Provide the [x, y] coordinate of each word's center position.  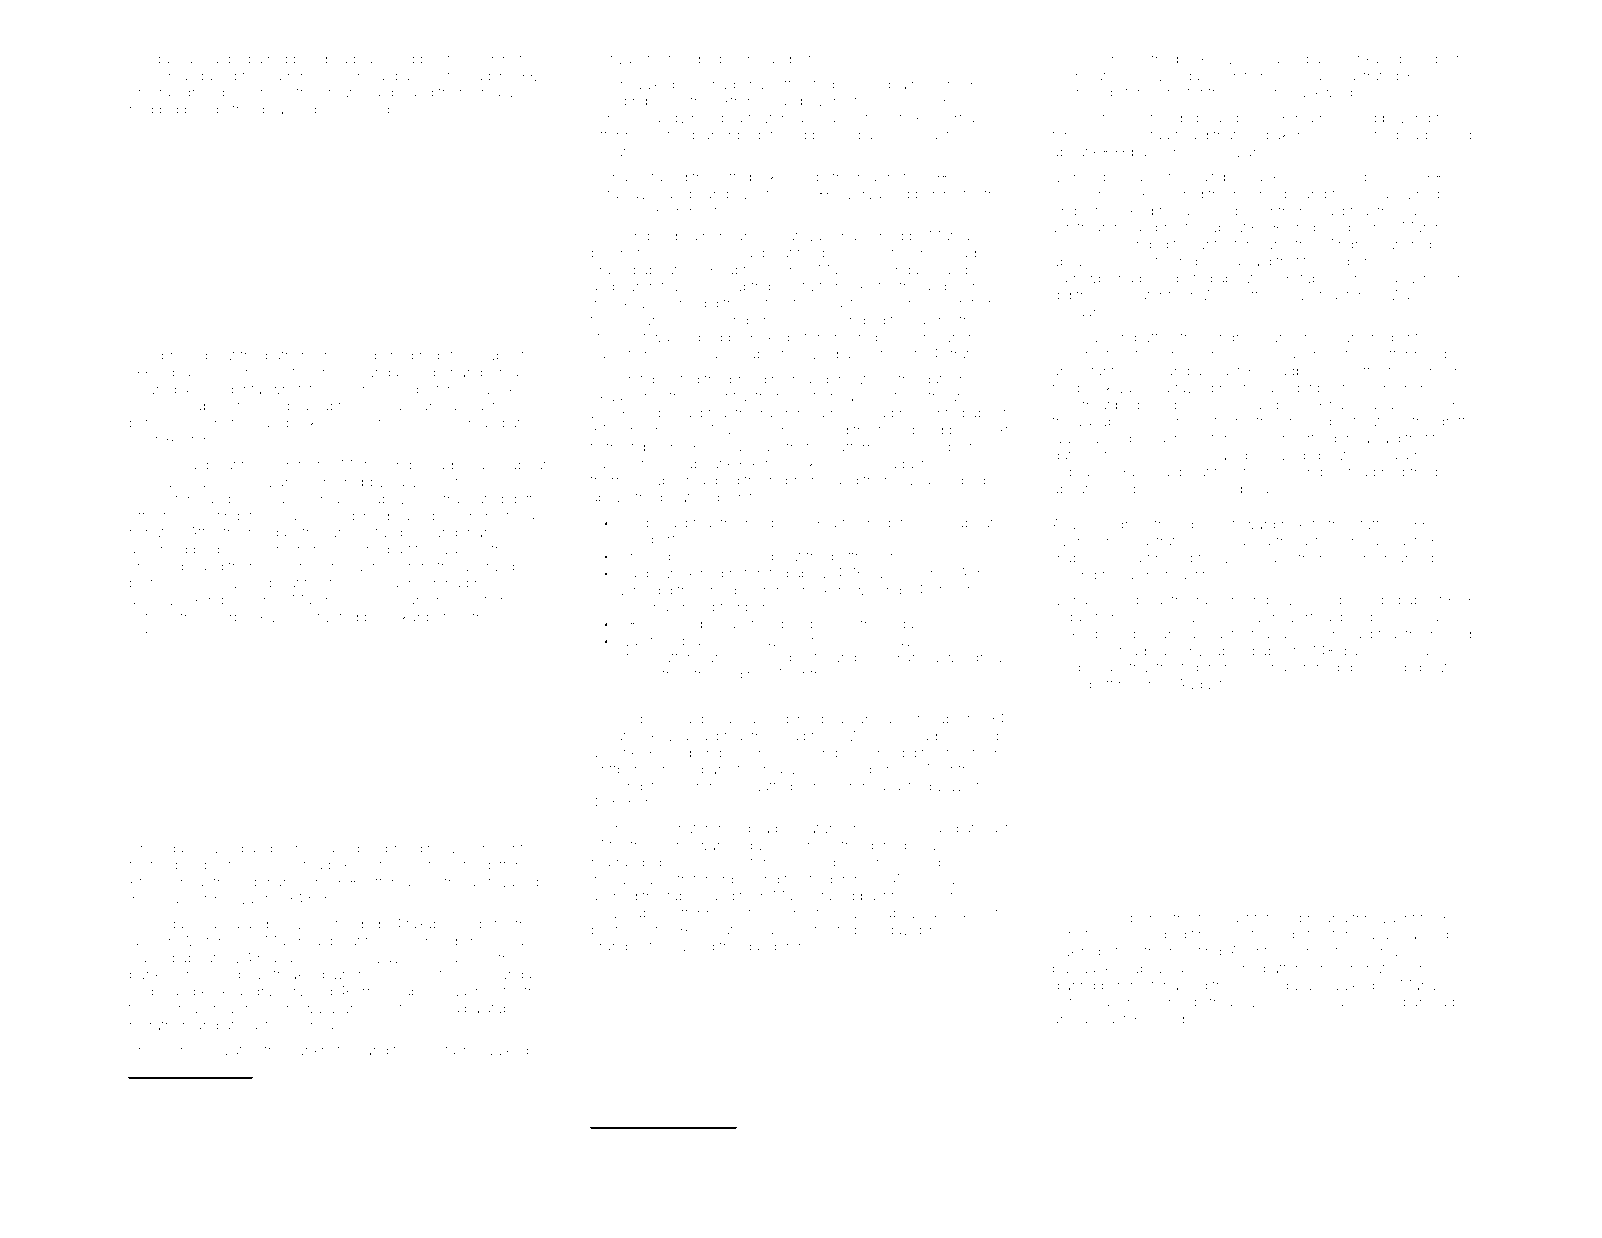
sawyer [455, 1167]
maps [1070, 560]
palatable [493, 1009]
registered [451, 357]
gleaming [286, 111]
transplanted [689, 642]
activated [330, 617]
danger [767, 949]
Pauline [1356, 557]
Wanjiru [1413, 296]
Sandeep [964, 271]
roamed [1409, 558]
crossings [160, 568]
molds [1172, 1019]
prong [841, 255]
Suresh [1356, 337]
